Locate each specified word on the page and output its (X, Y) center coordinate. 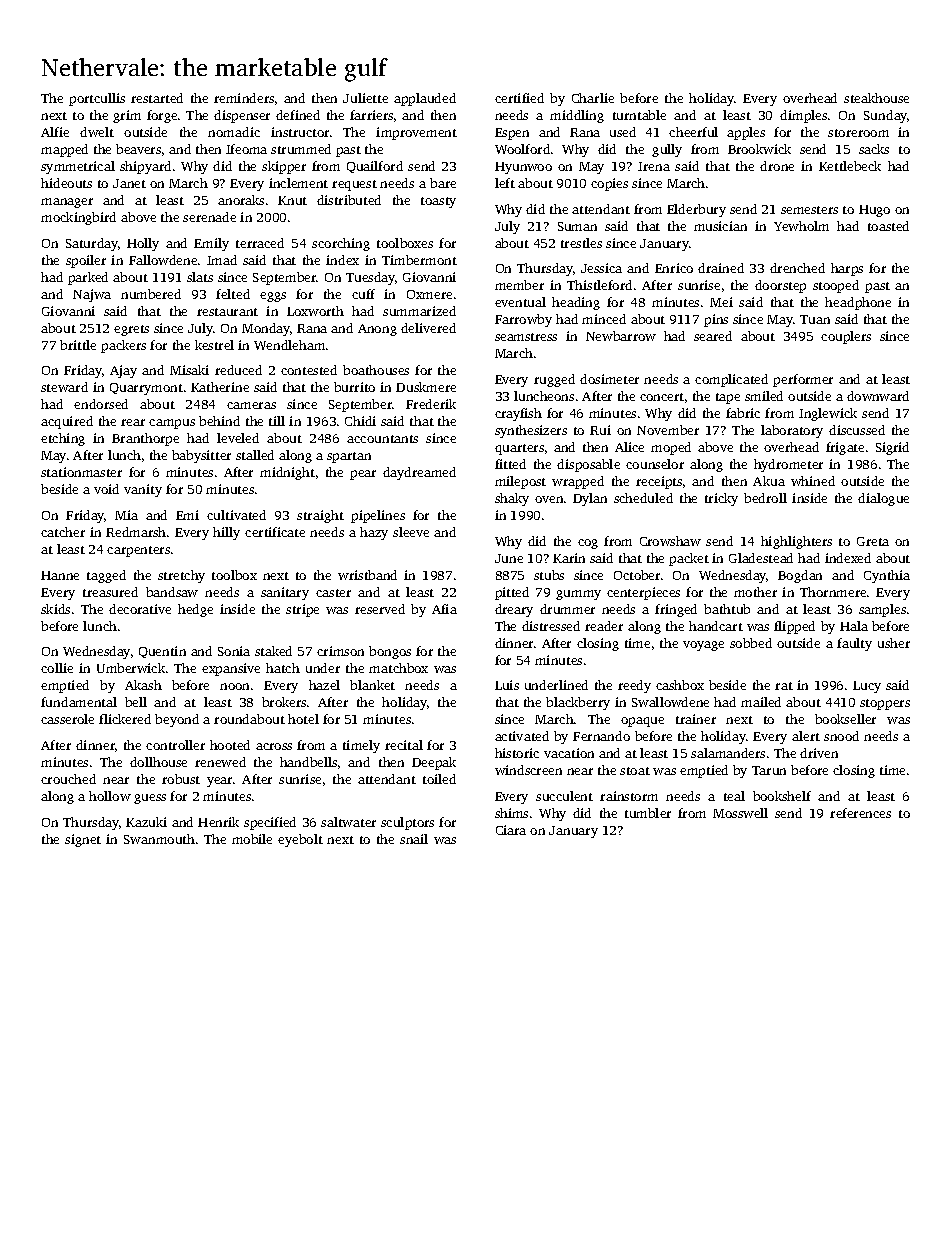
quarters (519, 449)
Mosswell (740, 813)
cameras (251, 405)
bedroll (765, 498)
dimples (803, 116)
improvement (416, 133)
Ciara (511, 830)
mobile (252, 839)
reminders (244, 98)
